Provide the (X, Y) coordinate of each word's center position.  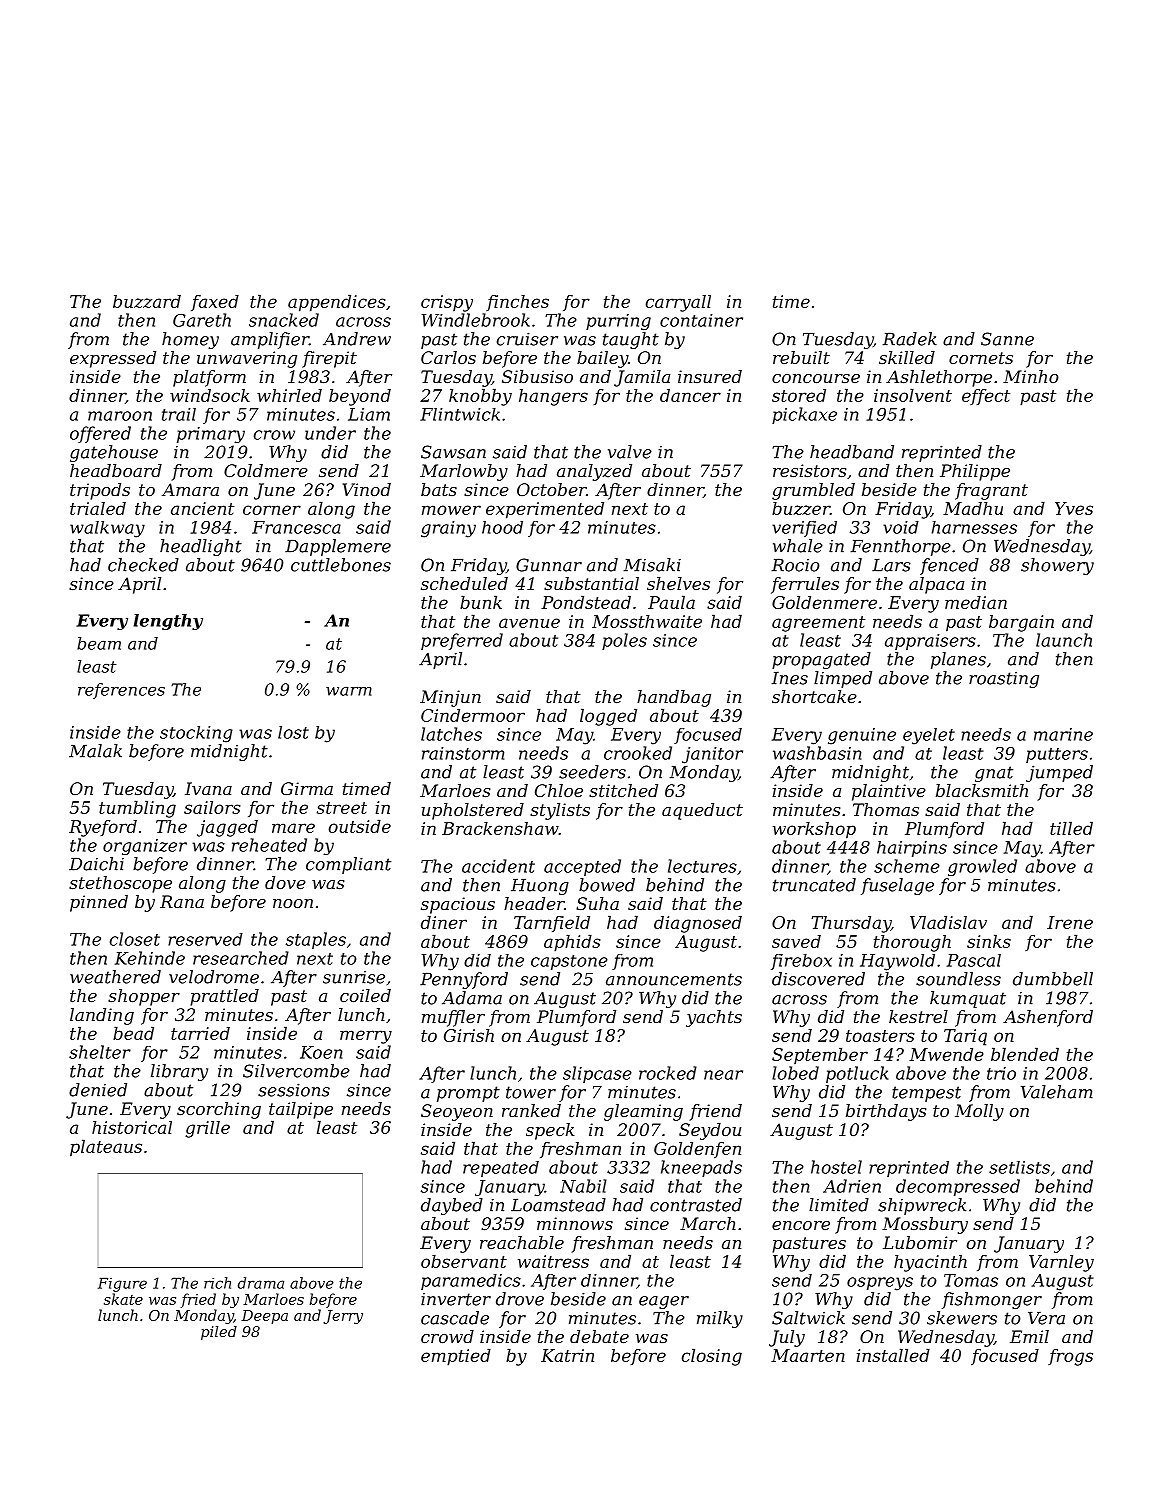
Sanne (1007, 339)
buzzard (147, 301)
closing (712, 1357)
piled (219, 1333)
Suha (597, 903)
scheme (907, 866)
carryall (678, 303)
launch (1064, 640)
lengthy (168, 622)
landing (102, 1016)
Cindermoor (473, 715)
